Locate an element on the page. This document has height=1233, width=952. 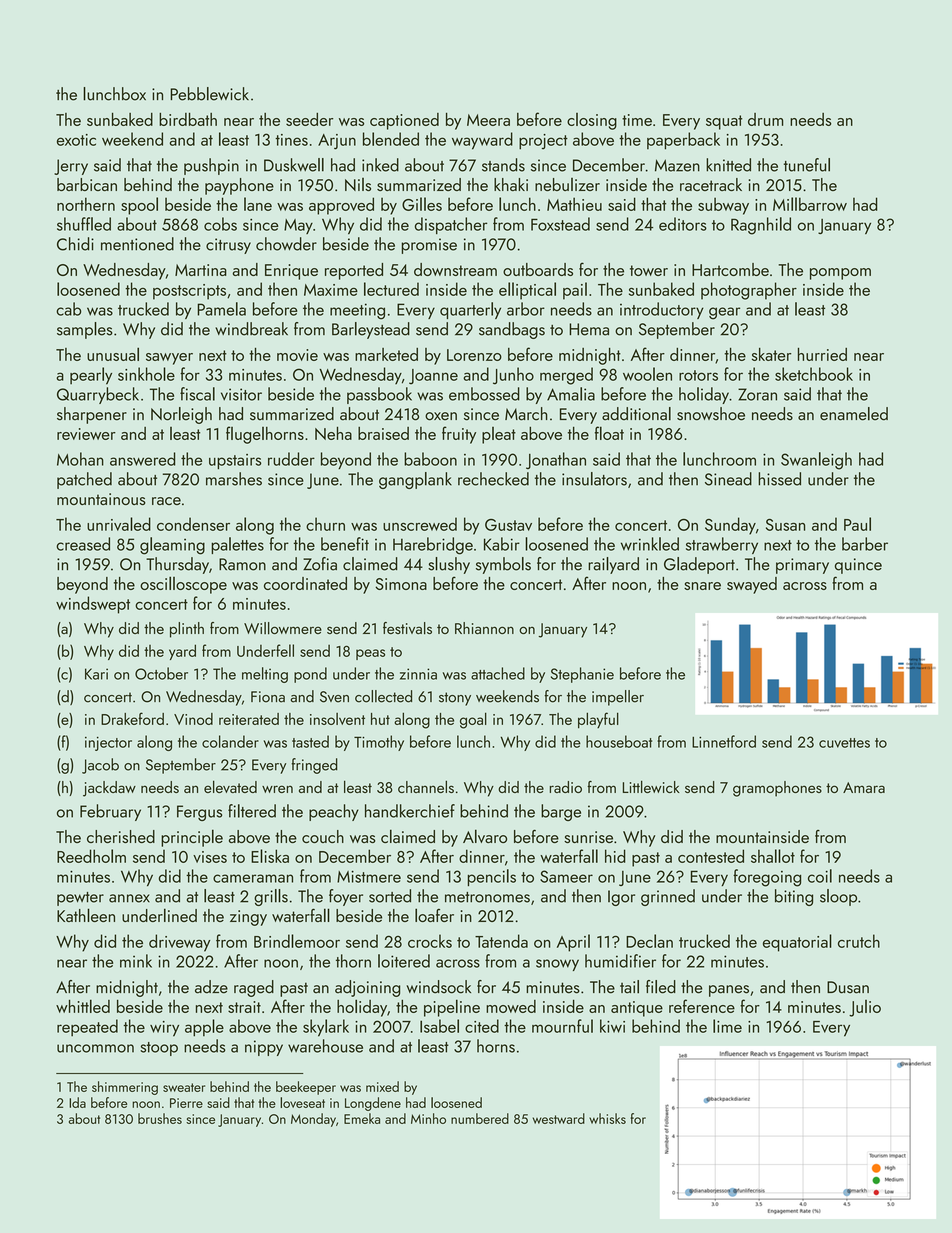
pompom is located at coordinates (840, 274).
